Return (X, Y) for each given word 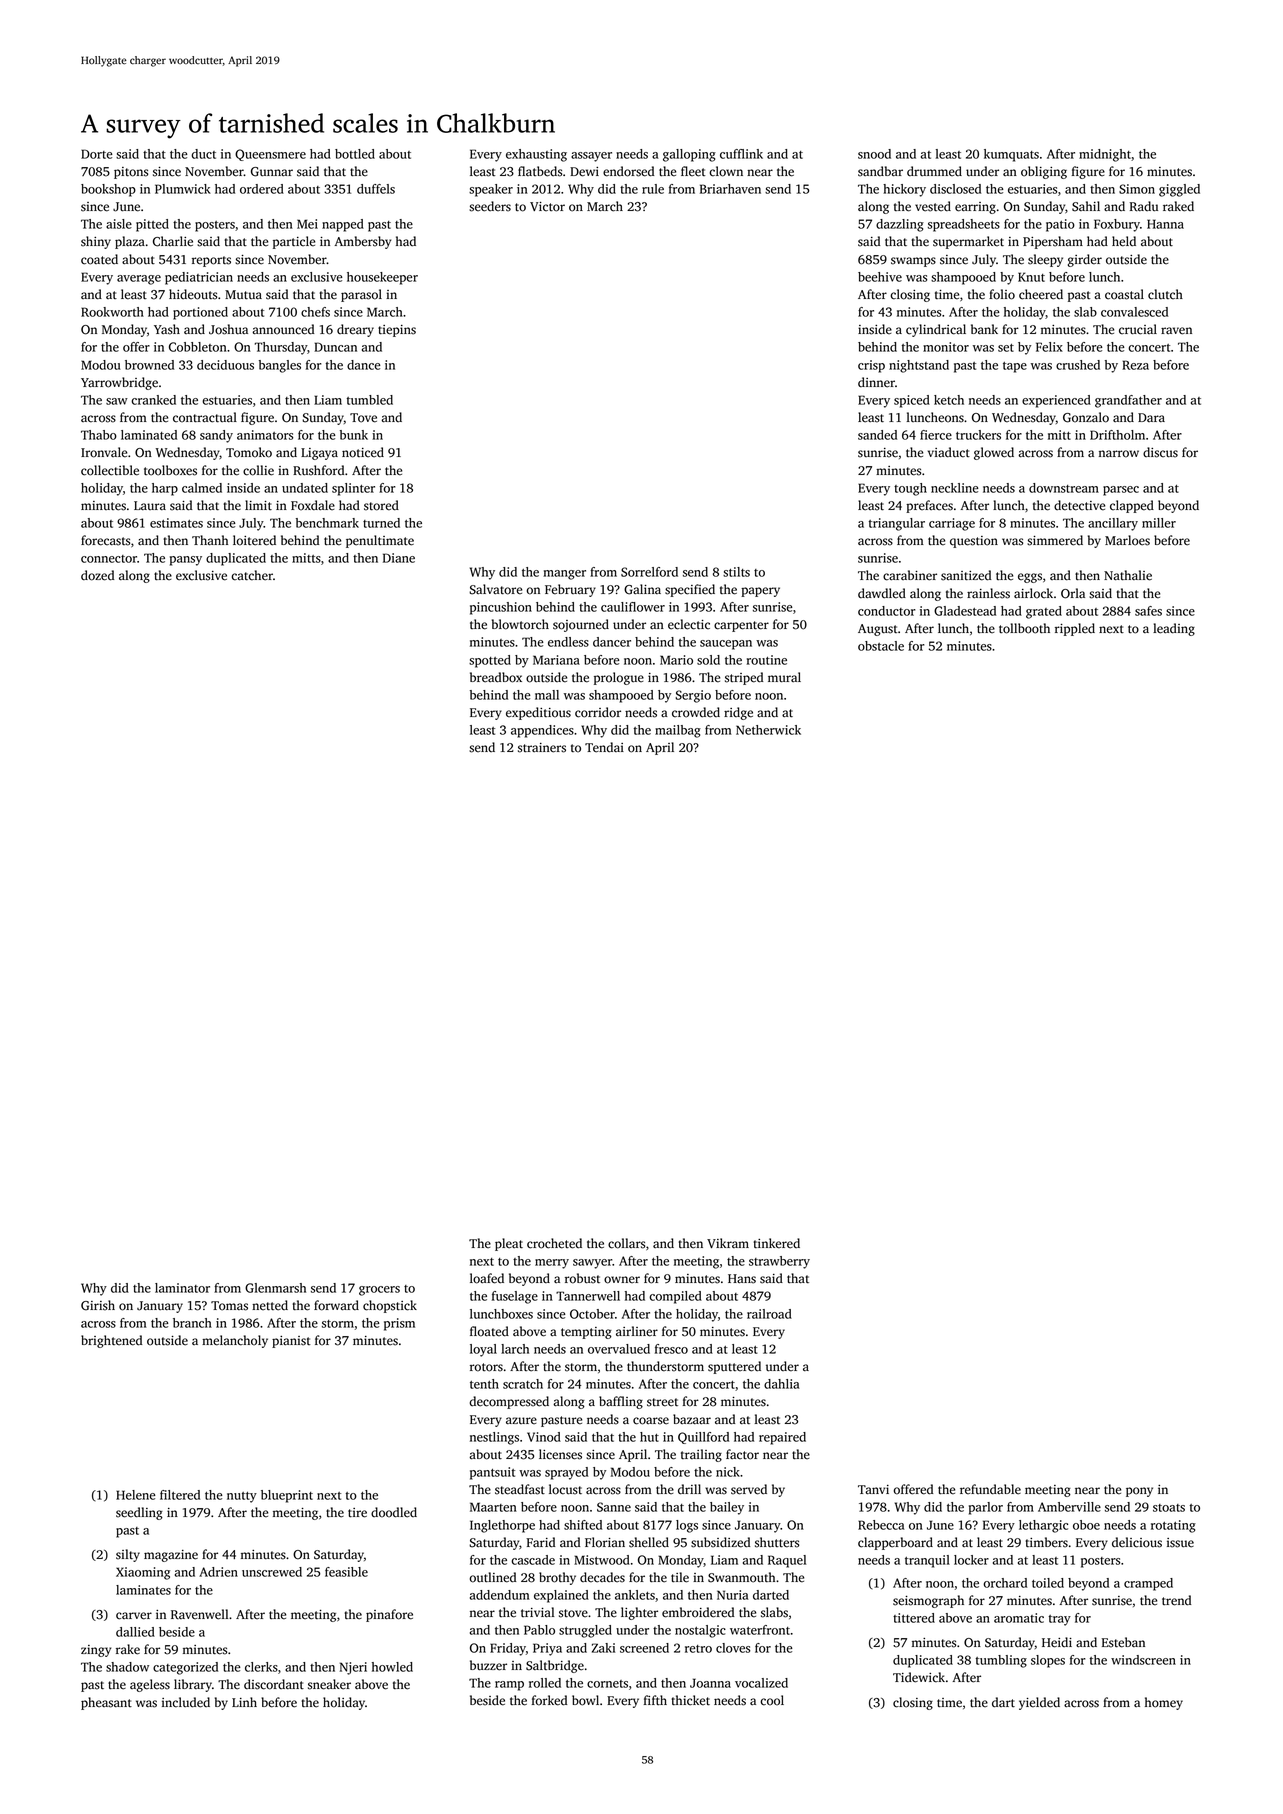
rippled (1075, 629)
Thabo (99, 435)
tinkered (777, 1243)
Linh (244, 1702)
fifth (655, 1700)
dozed (97, 575)
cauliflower (633, 607)
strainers (542, 748)
